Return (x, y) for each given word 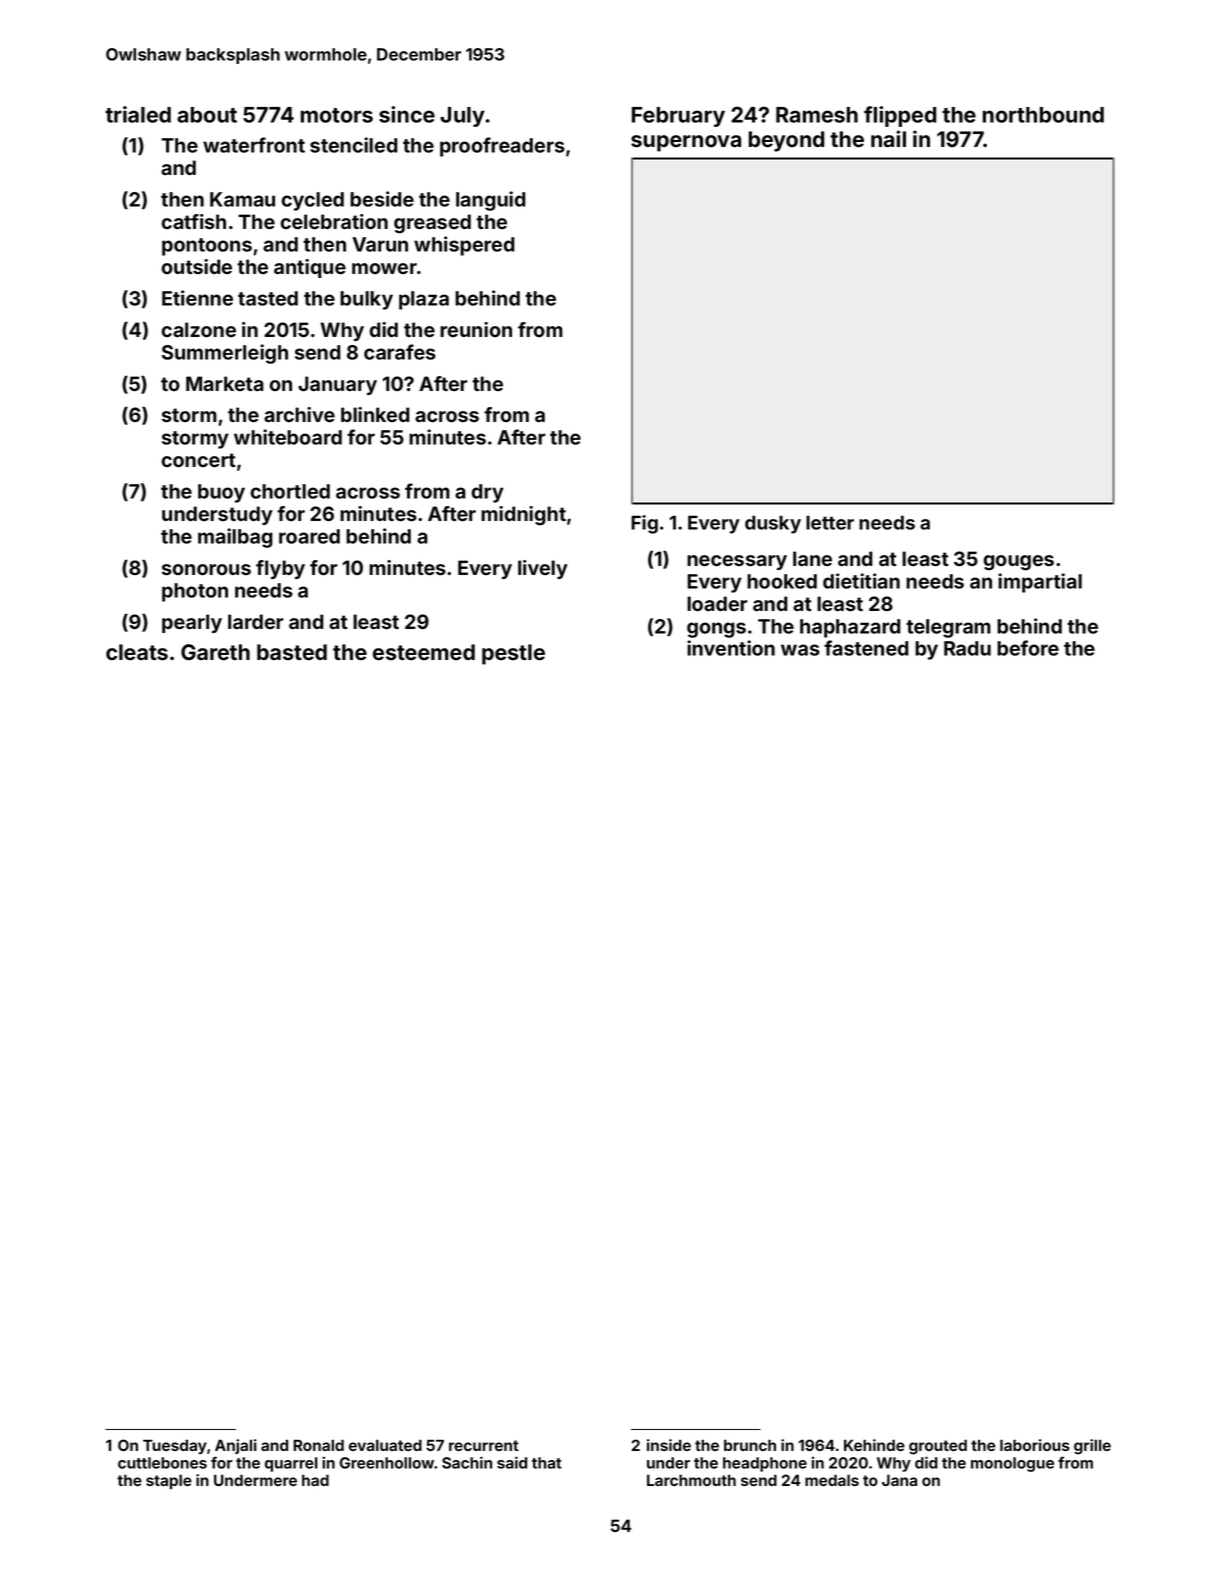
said (512, 1462)
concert (198, 460)
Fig (644, 524)
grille (1092, 1447)
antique (310, 268)
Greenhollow (387, 1463)
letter (830, 522)
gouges (1018, 563)
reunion (476, 329)
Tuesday (175, 1446)
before (1028, 648)
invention (731, 648)
